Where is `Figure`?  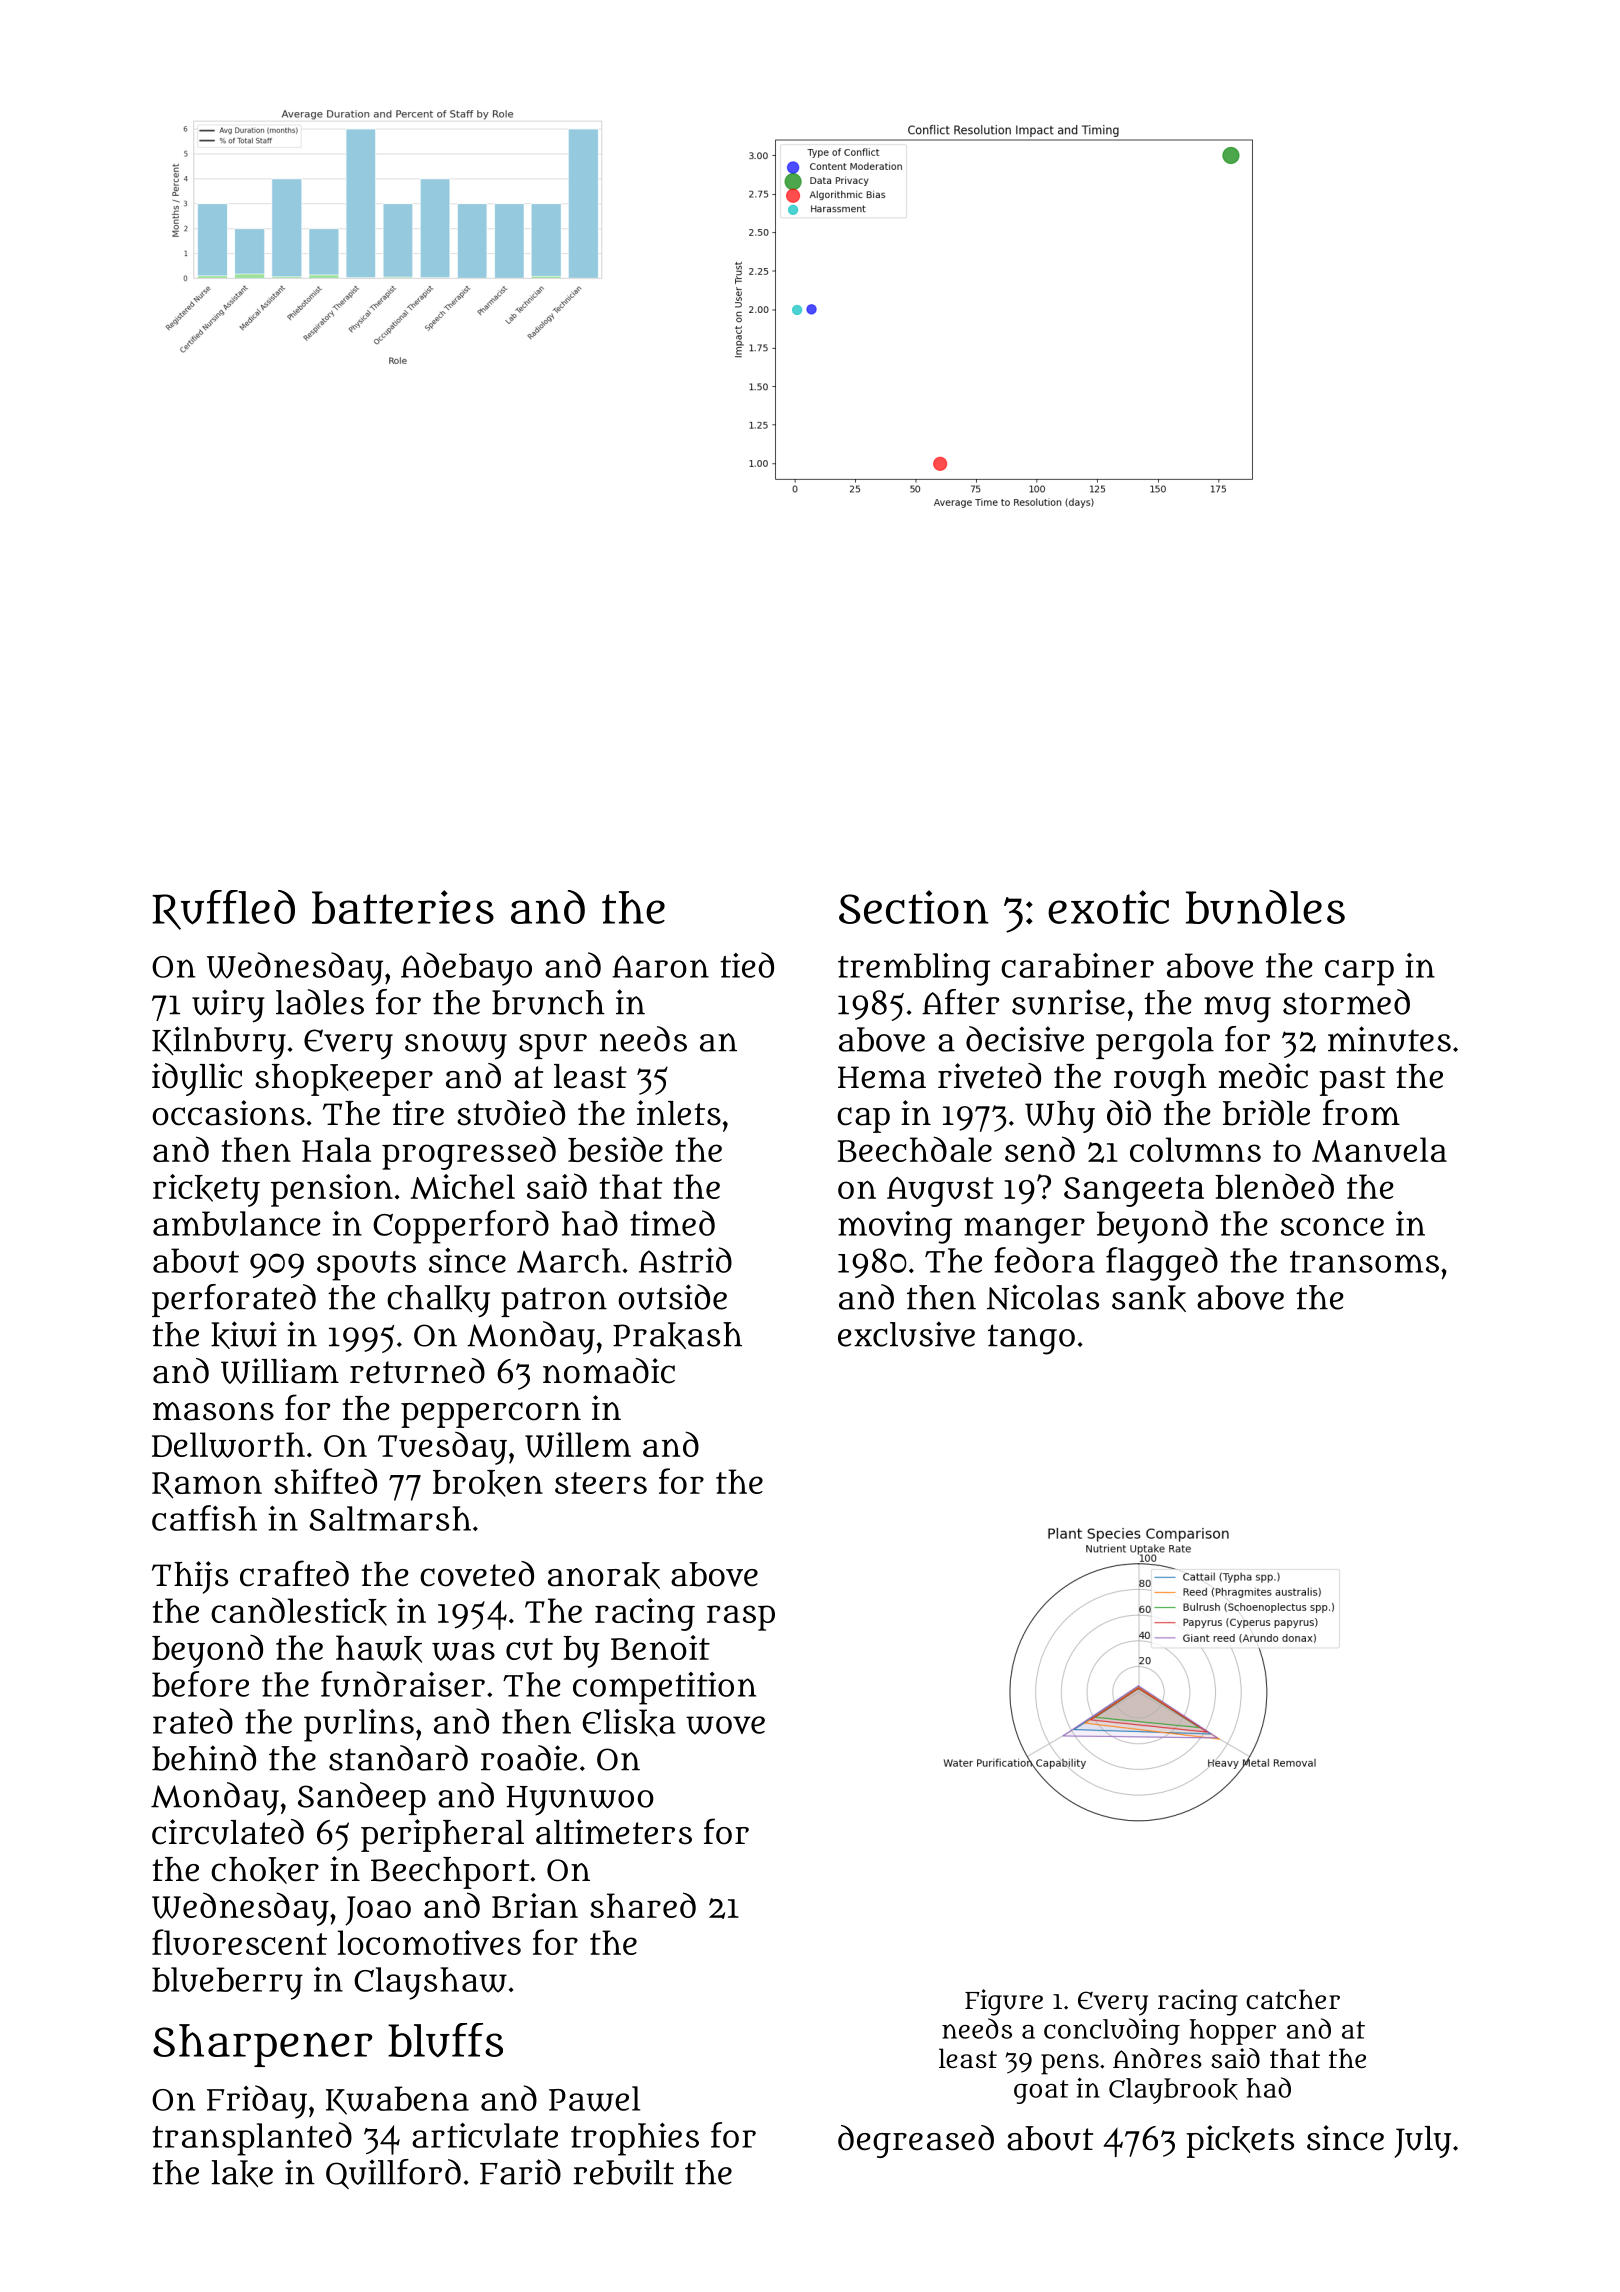 Figure is located at coordinates (1004, 2002).
